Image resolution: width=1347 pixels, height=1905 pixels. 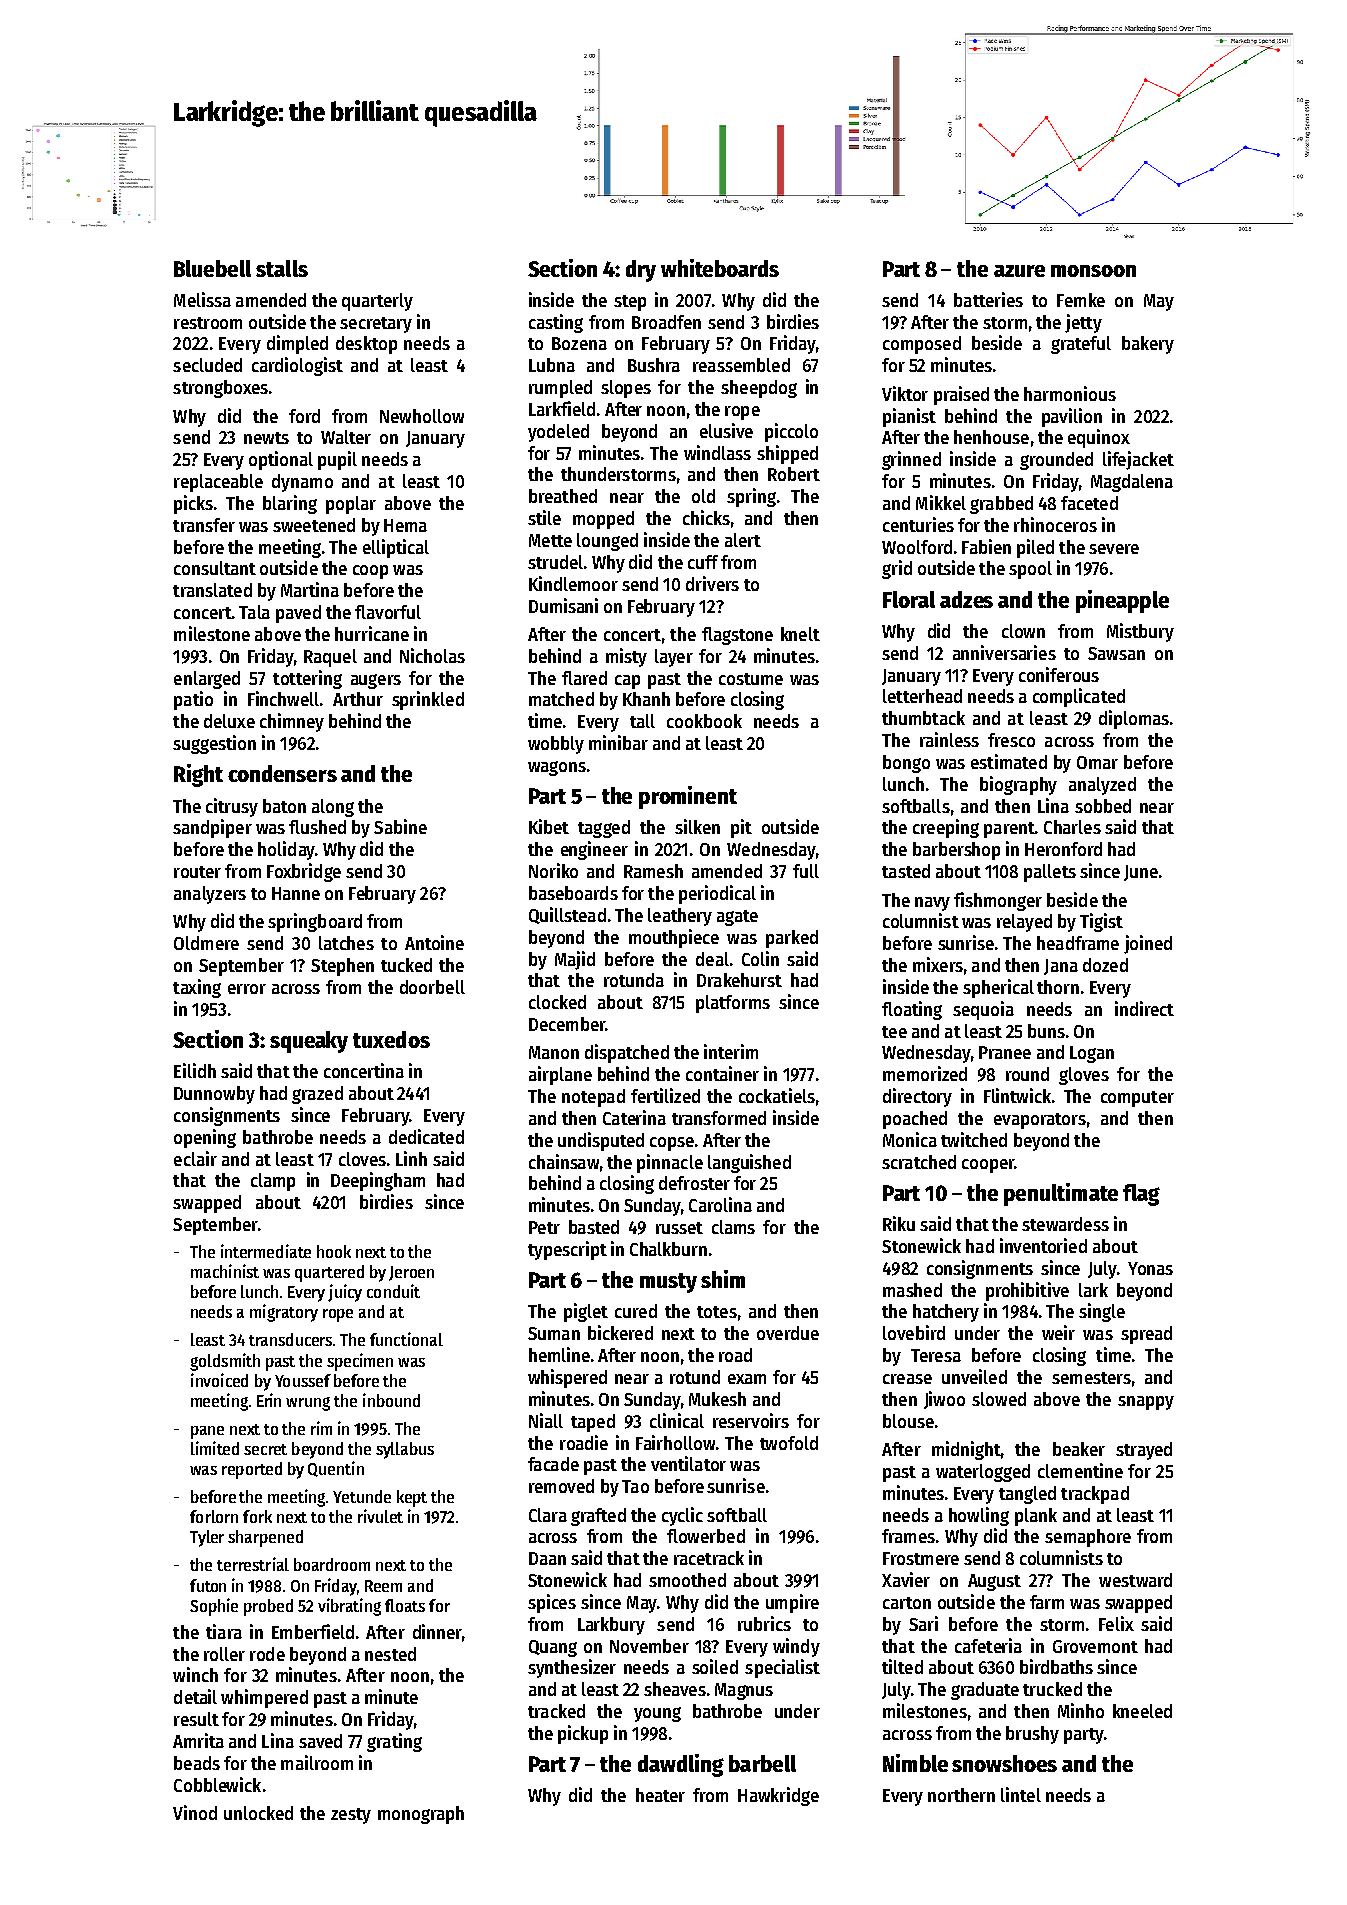 What do you see at coordinates (215, 1448) in the image?
I see `limited` at bounding box center [215, 1448].
